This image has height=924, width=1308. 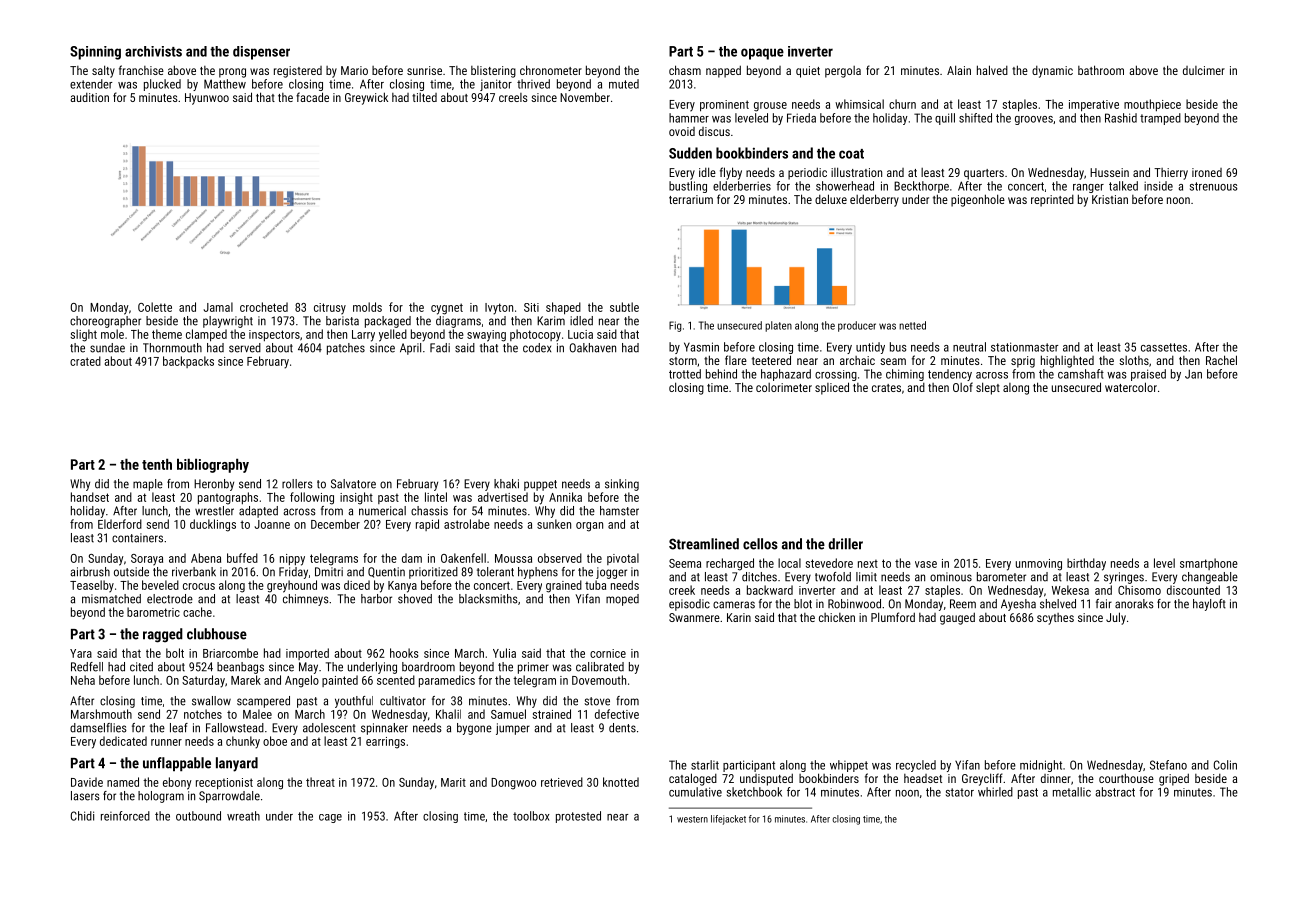 What do you see at coordinates (112, 334) in the image?
I see `mole` at bounding box center [112, 334].
